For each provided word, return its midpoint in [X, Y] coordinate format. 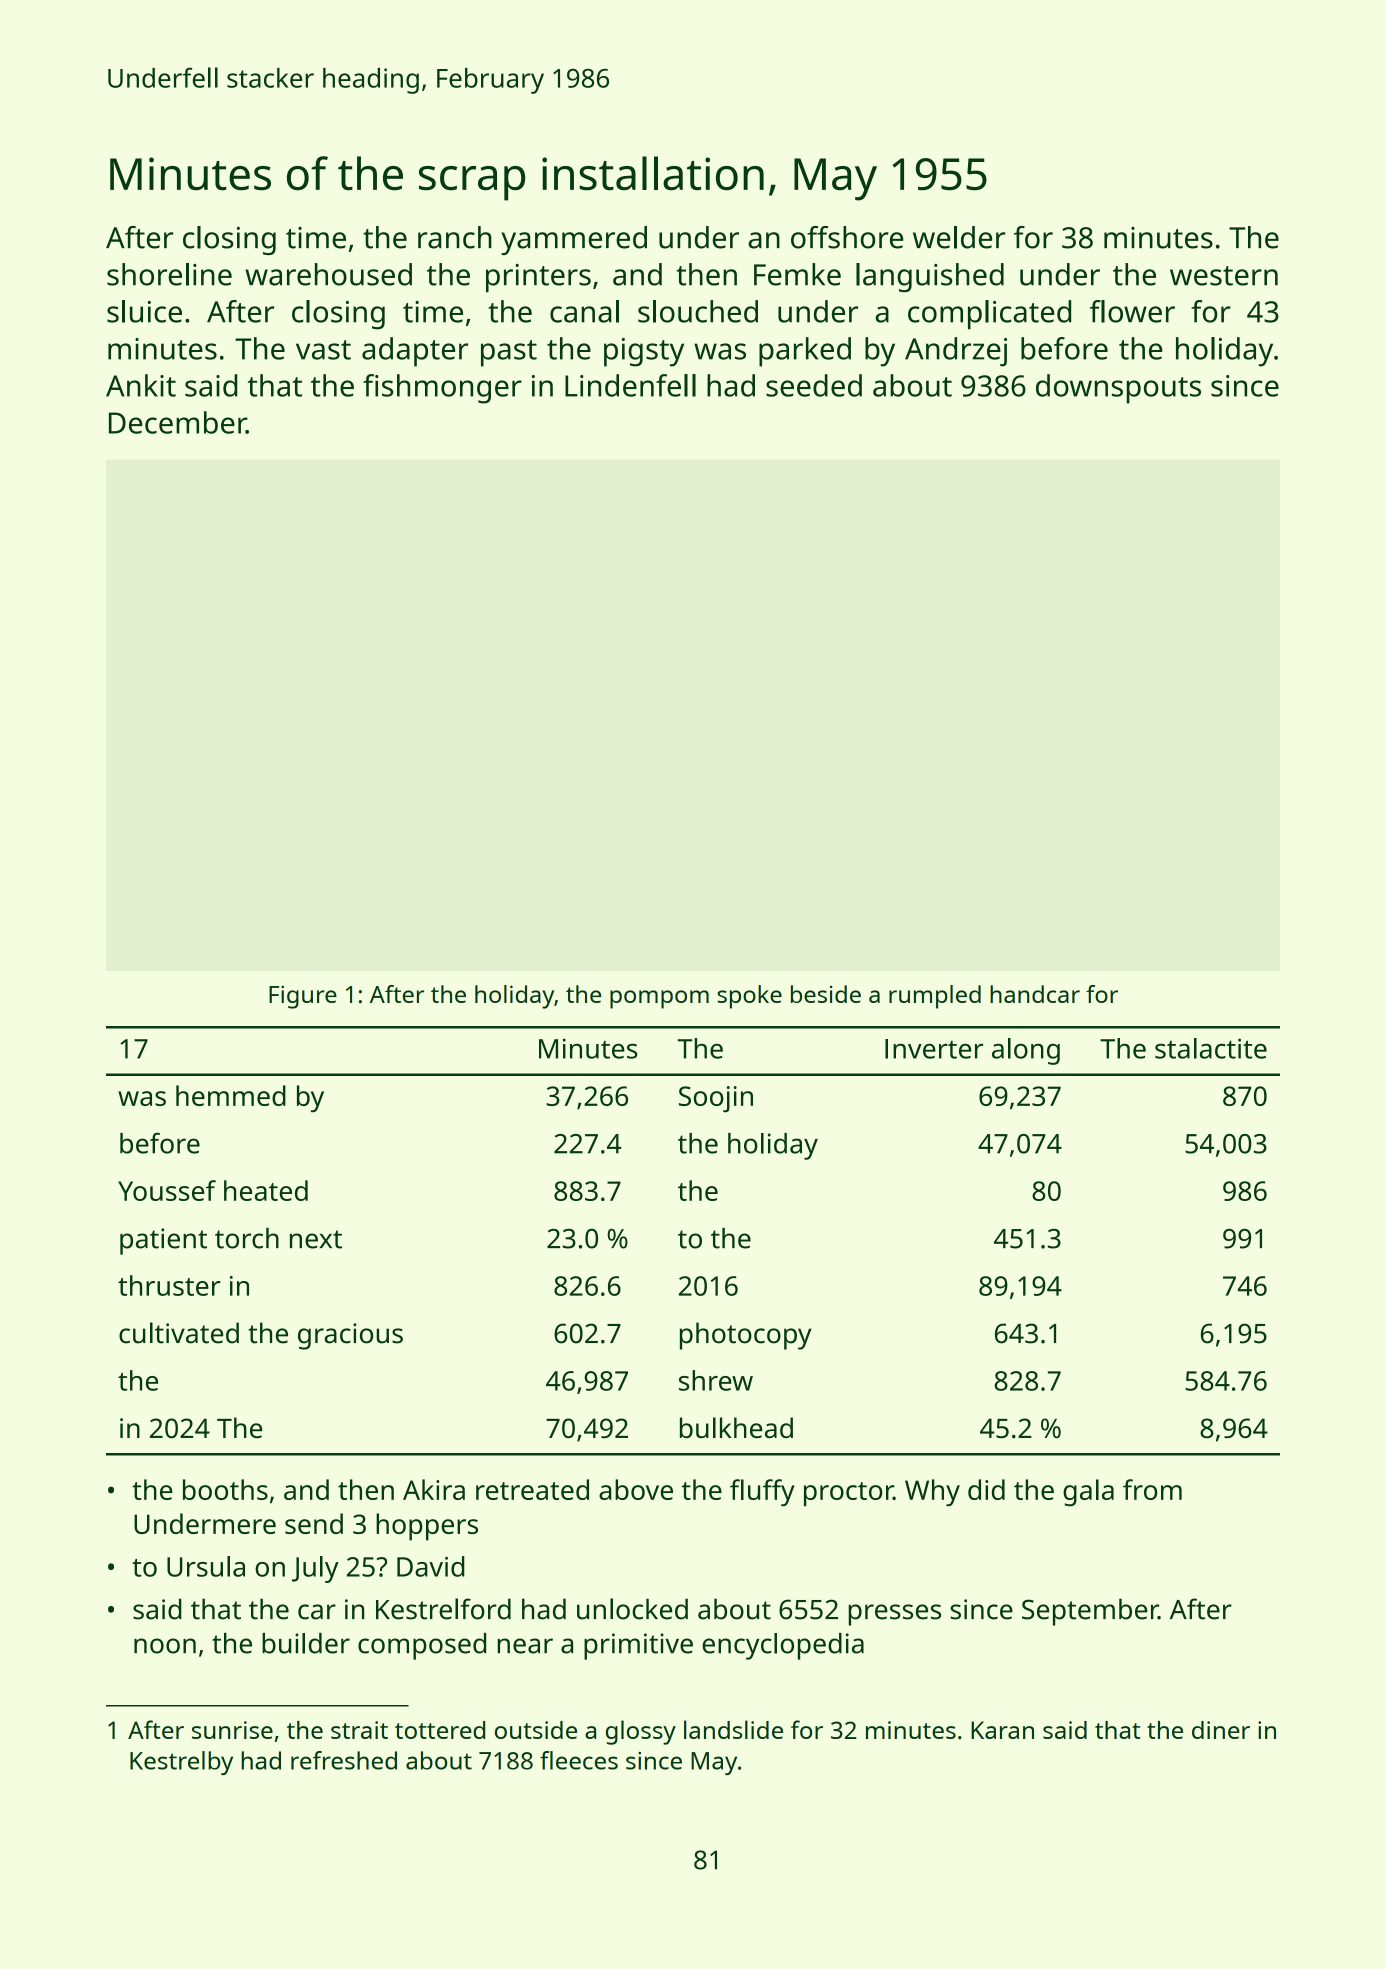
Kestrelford [443, 1609]
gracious [350, 1336]
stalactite [1211, 1048]
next [316, 1239]
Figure [303, 997]
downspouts [1118, 389]
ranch [455, 237]
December [177, 422]
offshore [847, 237]
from [1152, 1489]
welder [959, 237]
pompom [659, 999]
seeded [814, 385]
